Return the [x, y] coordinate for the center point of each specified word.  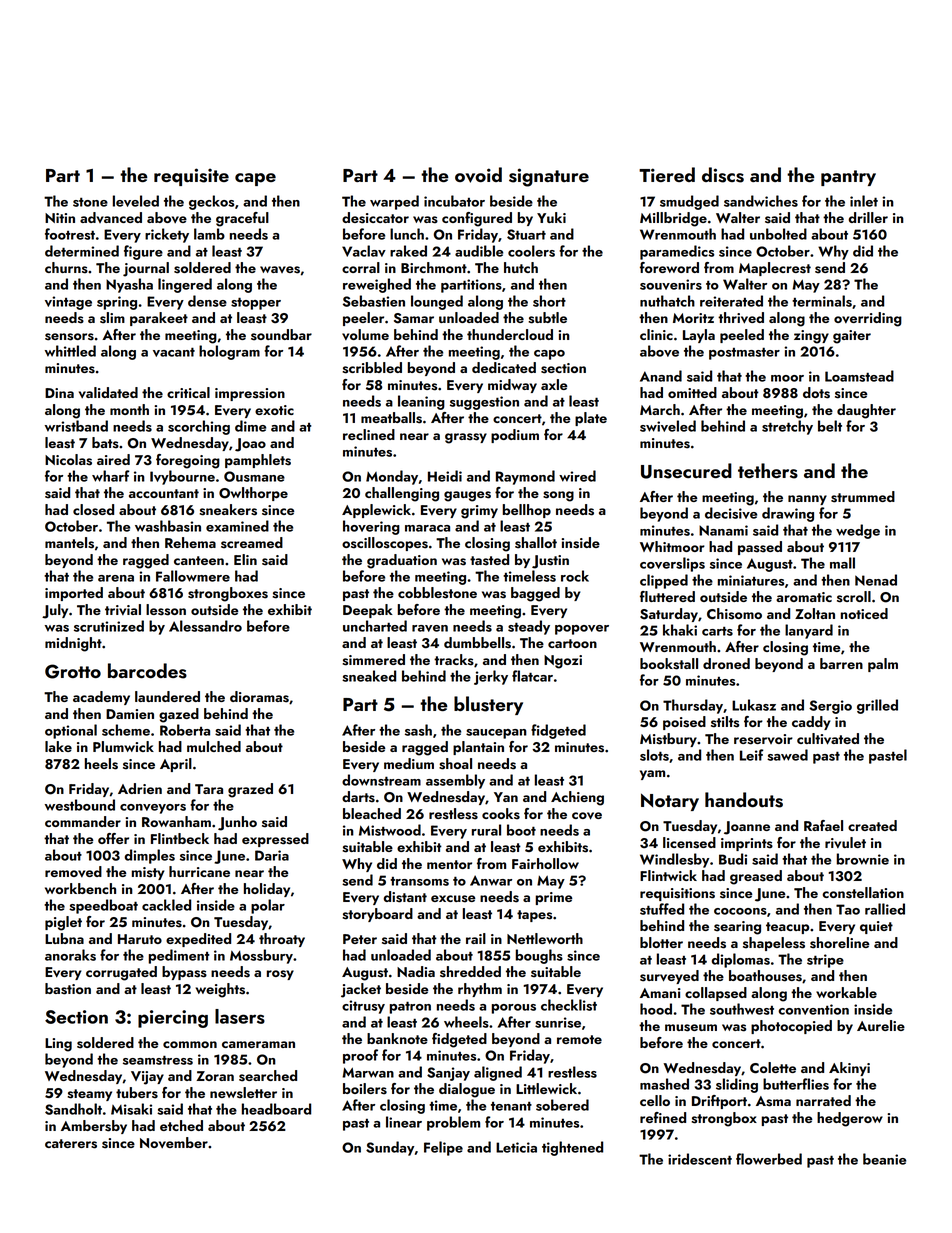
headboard [276, 1109]
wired [577, 476]
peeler [363, 319]
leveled [136, 201]
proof [360, 1056]
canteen [199, 560]
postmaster [744, 353]
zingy [811, 337]
